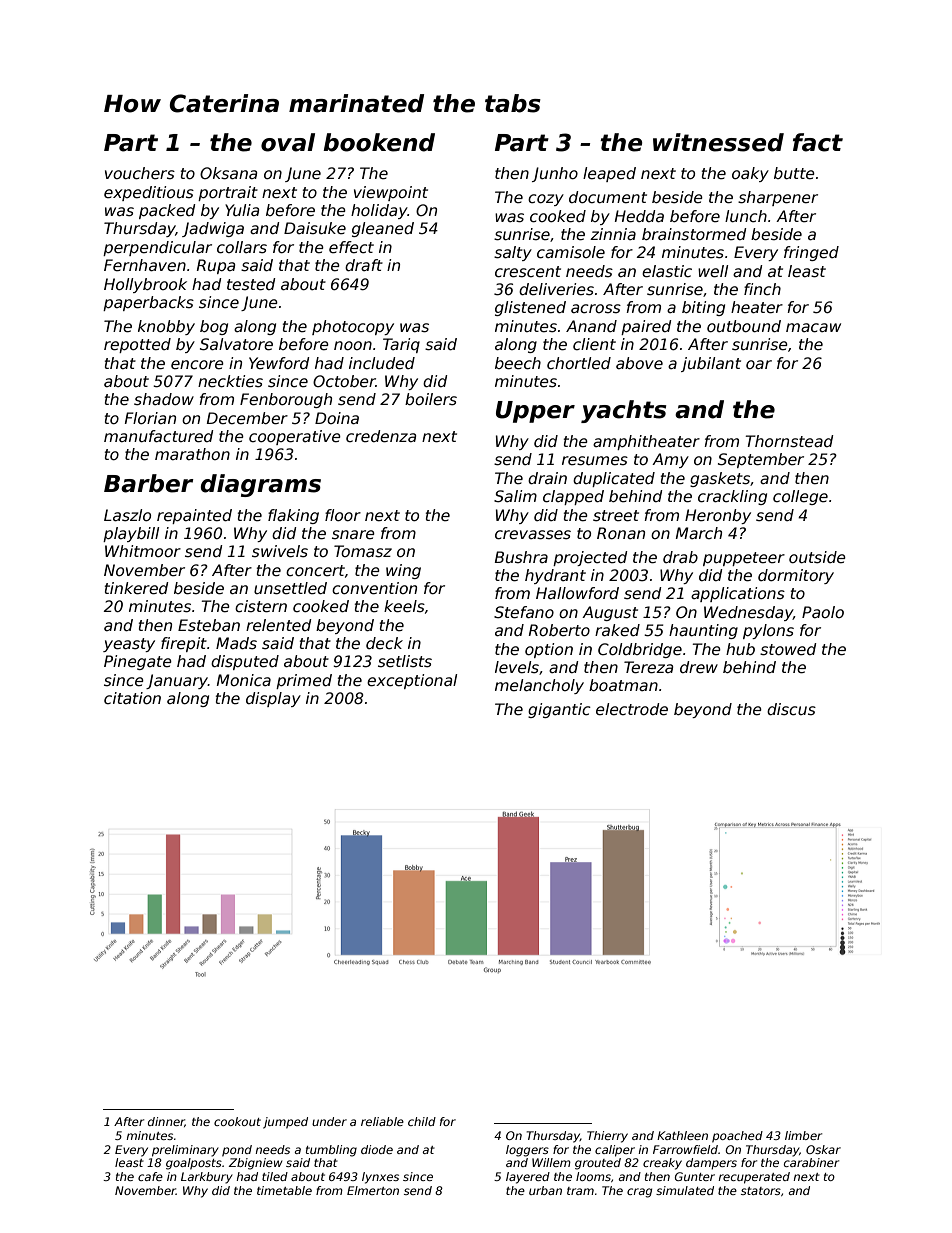  I want to click on puppeteer, so click(744, 559).
